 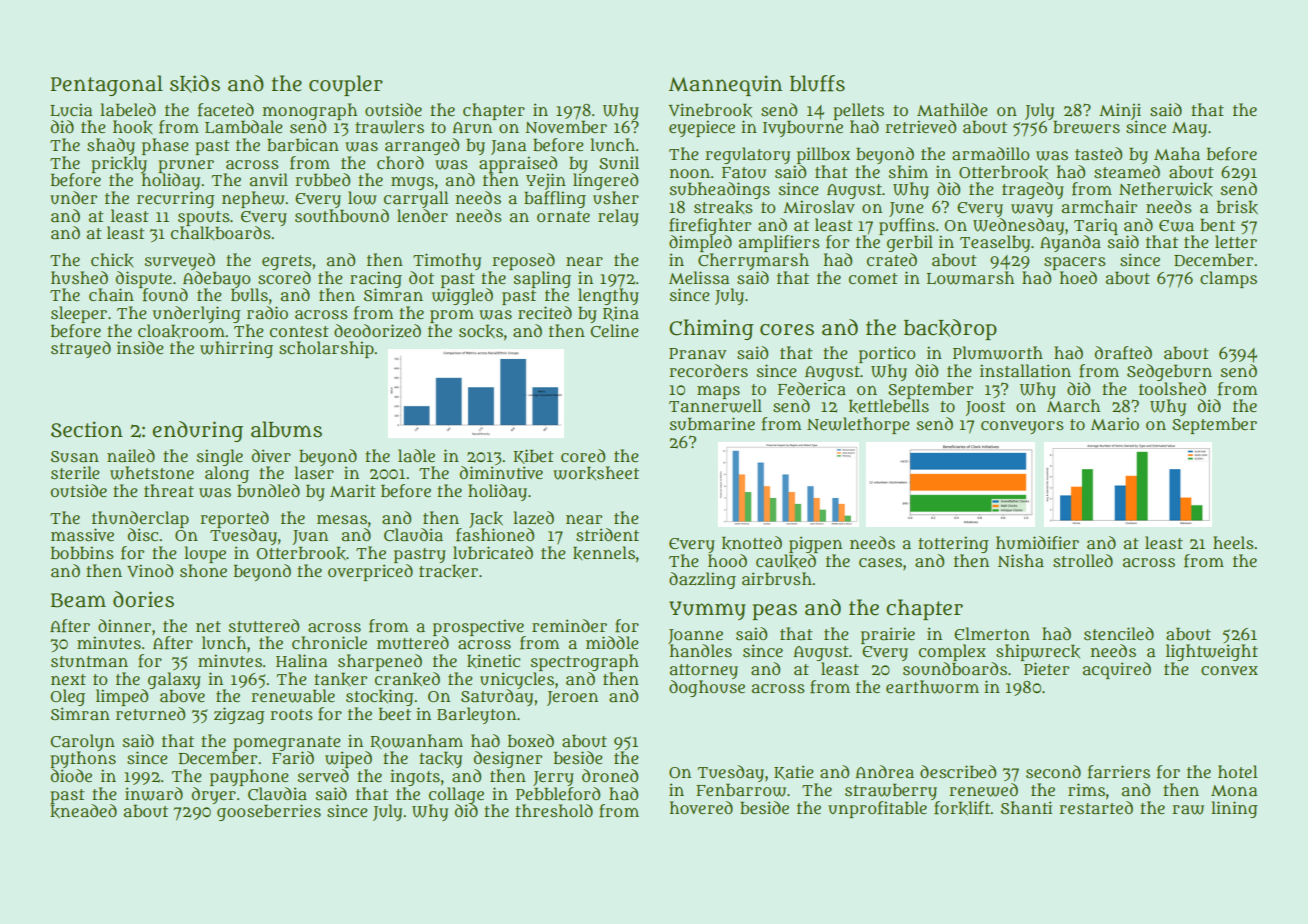 I want to click on stenciled, so click(x=1119, y=633).
